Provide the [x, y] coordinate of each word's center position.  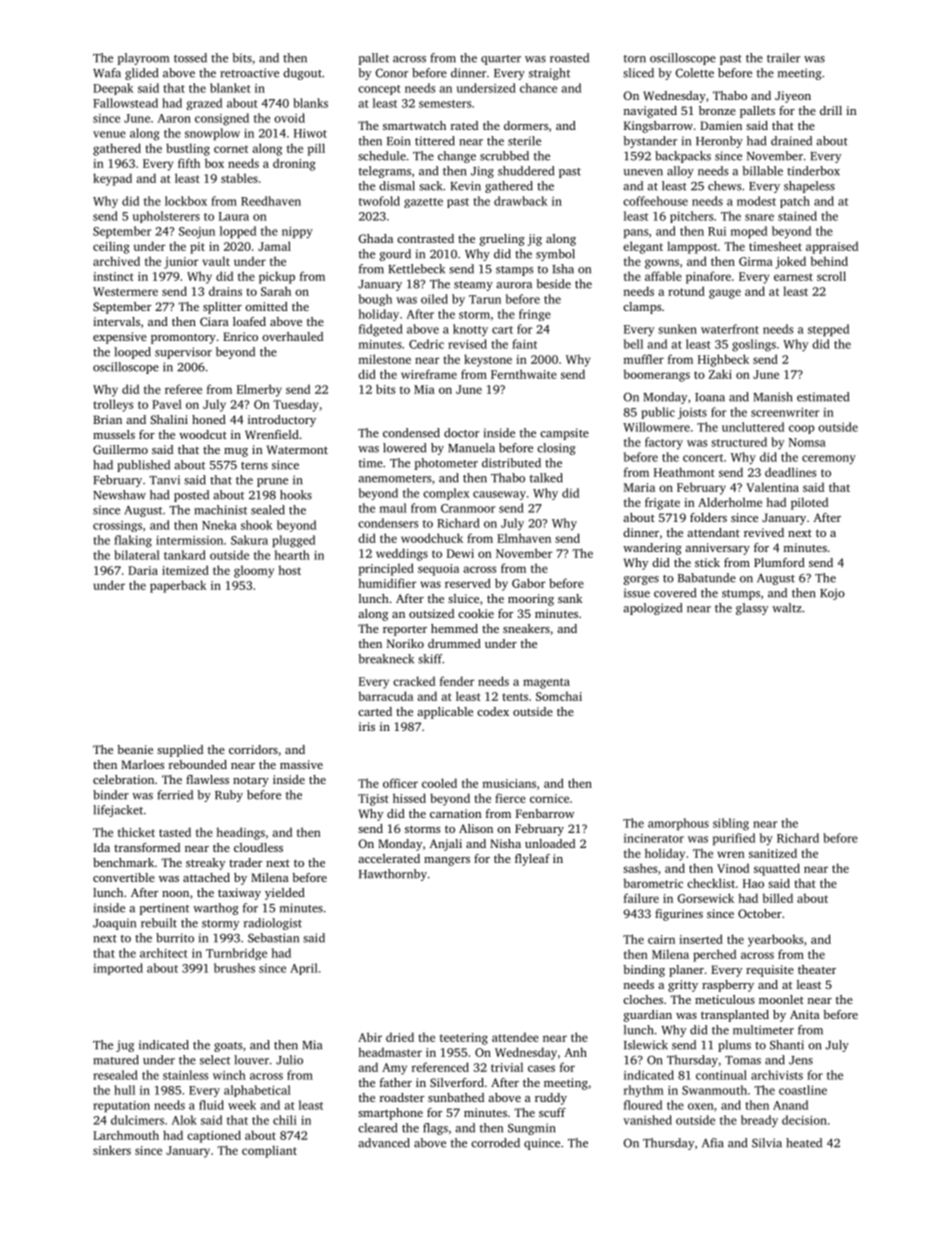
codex [493, 711]
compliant [269, 1151]
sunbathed [456, 1097]
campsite [564, 434]
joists [692, 413]
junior [181, 263]
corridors [253, 749]
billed [777, 898]
